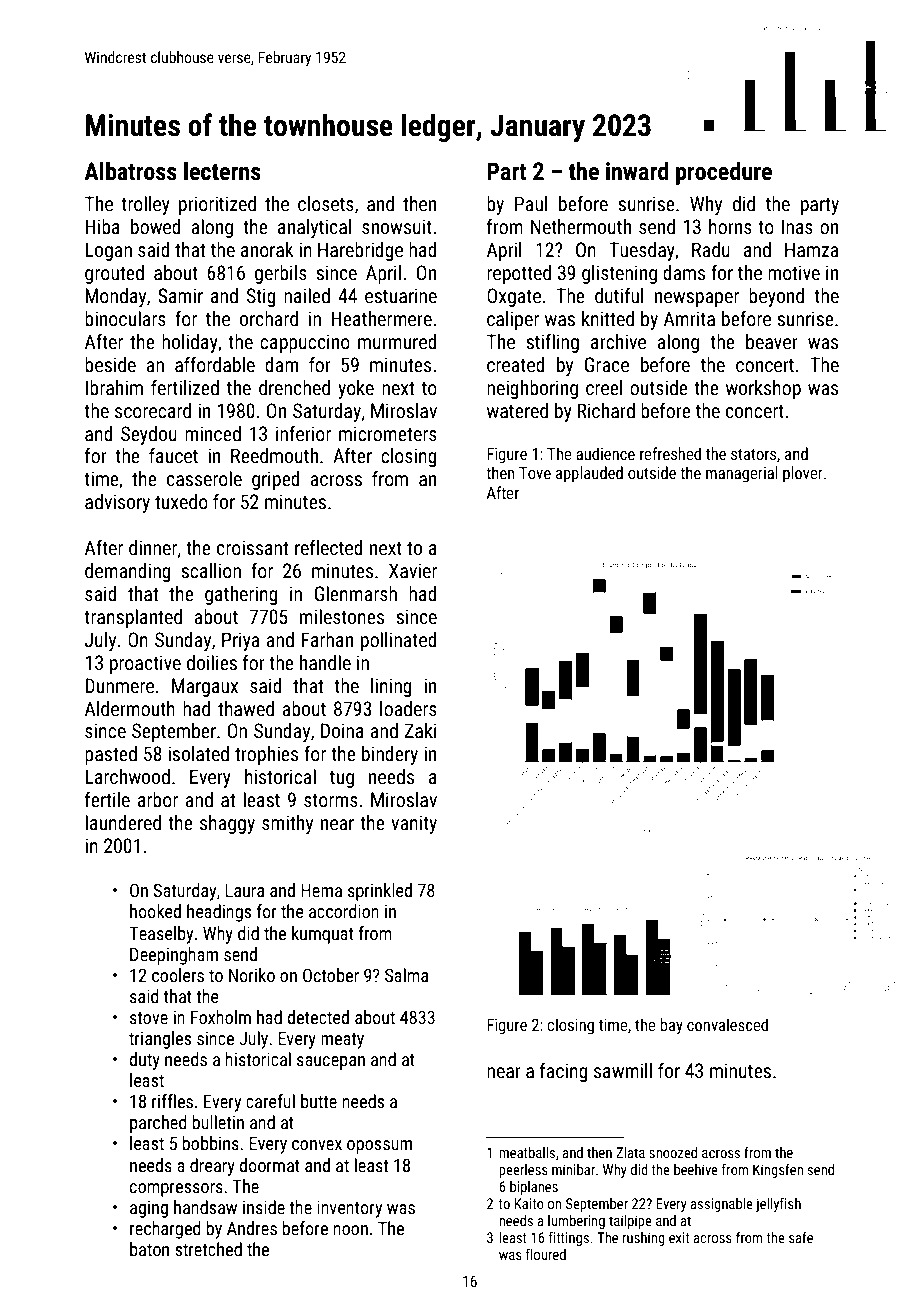 This screenshot has height=1314, width=924. I want to click on Albatross, so click(130, 171).
